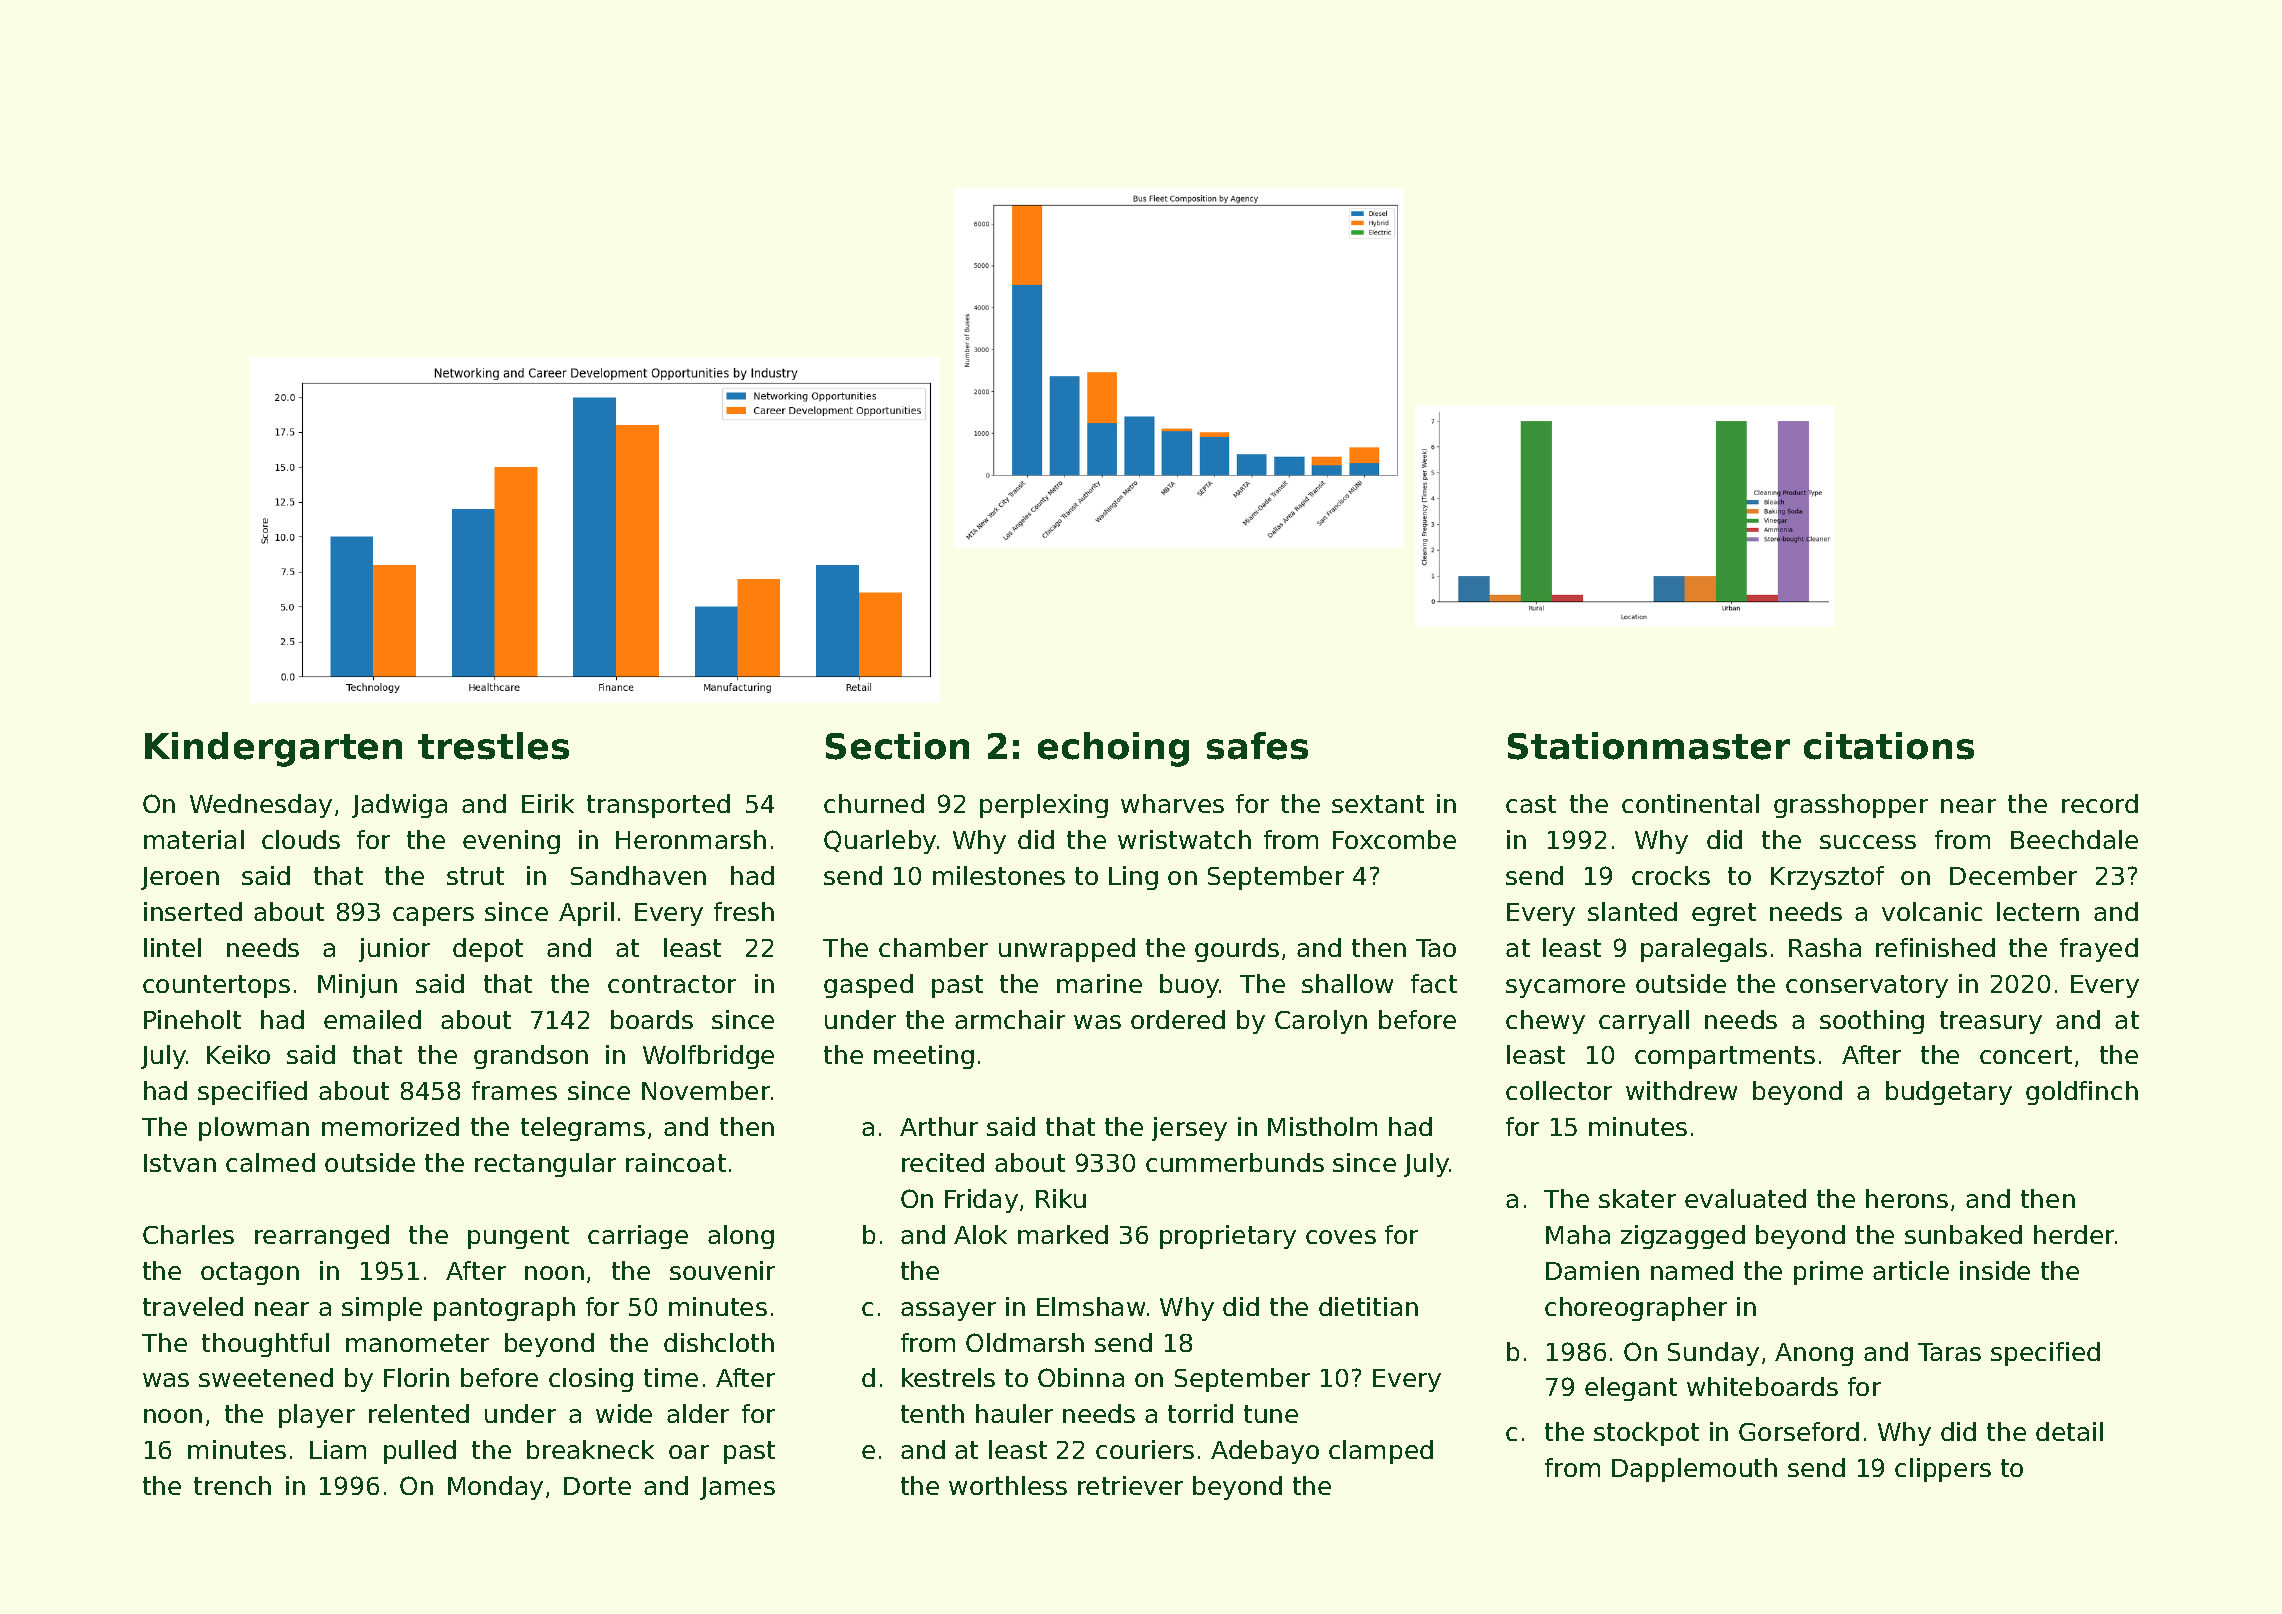  I want to click on memorized, so click(390, 1126).
